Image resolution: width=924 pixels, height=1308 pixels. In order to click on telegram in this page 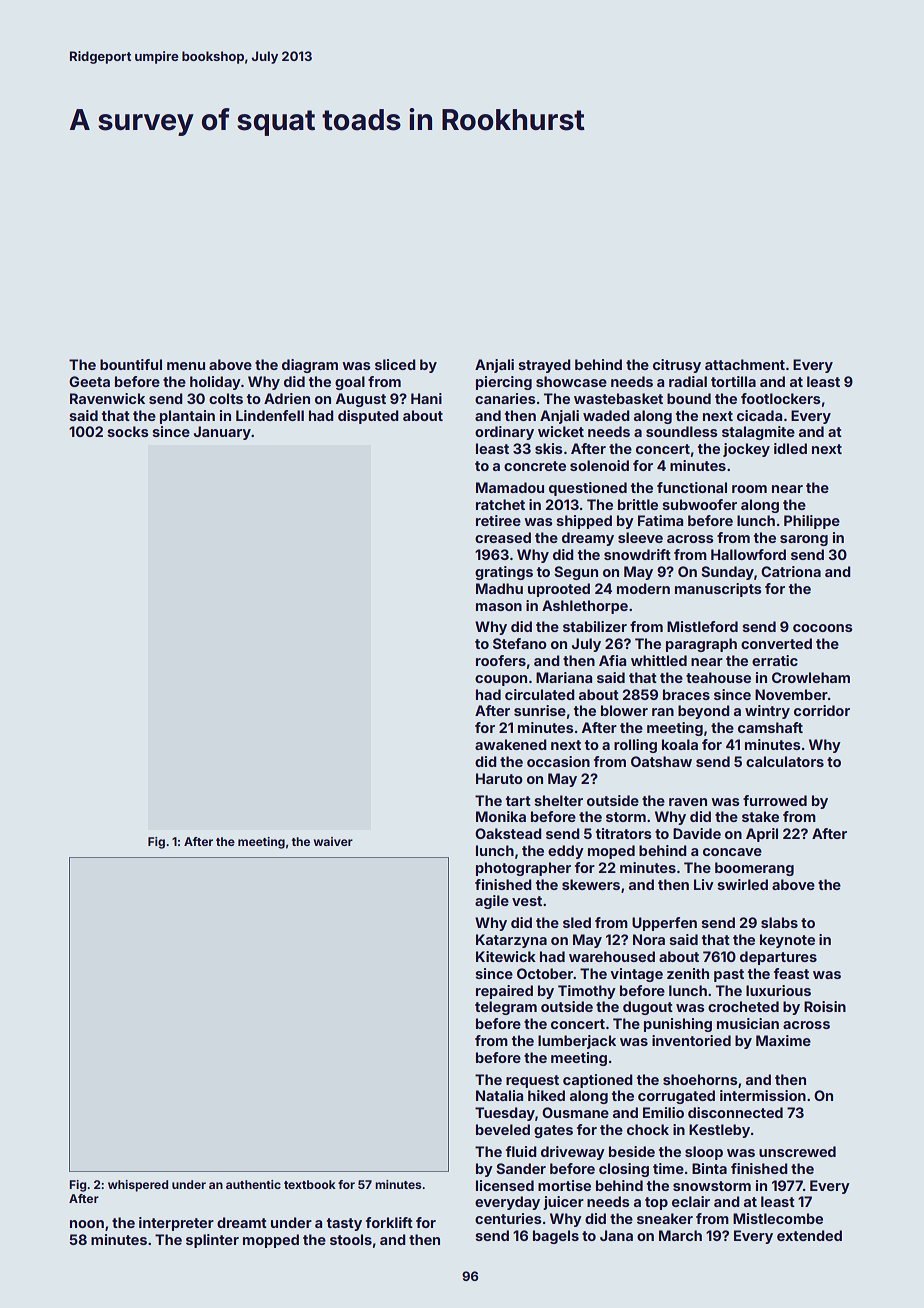, I will do `click(506, 1008)`.
